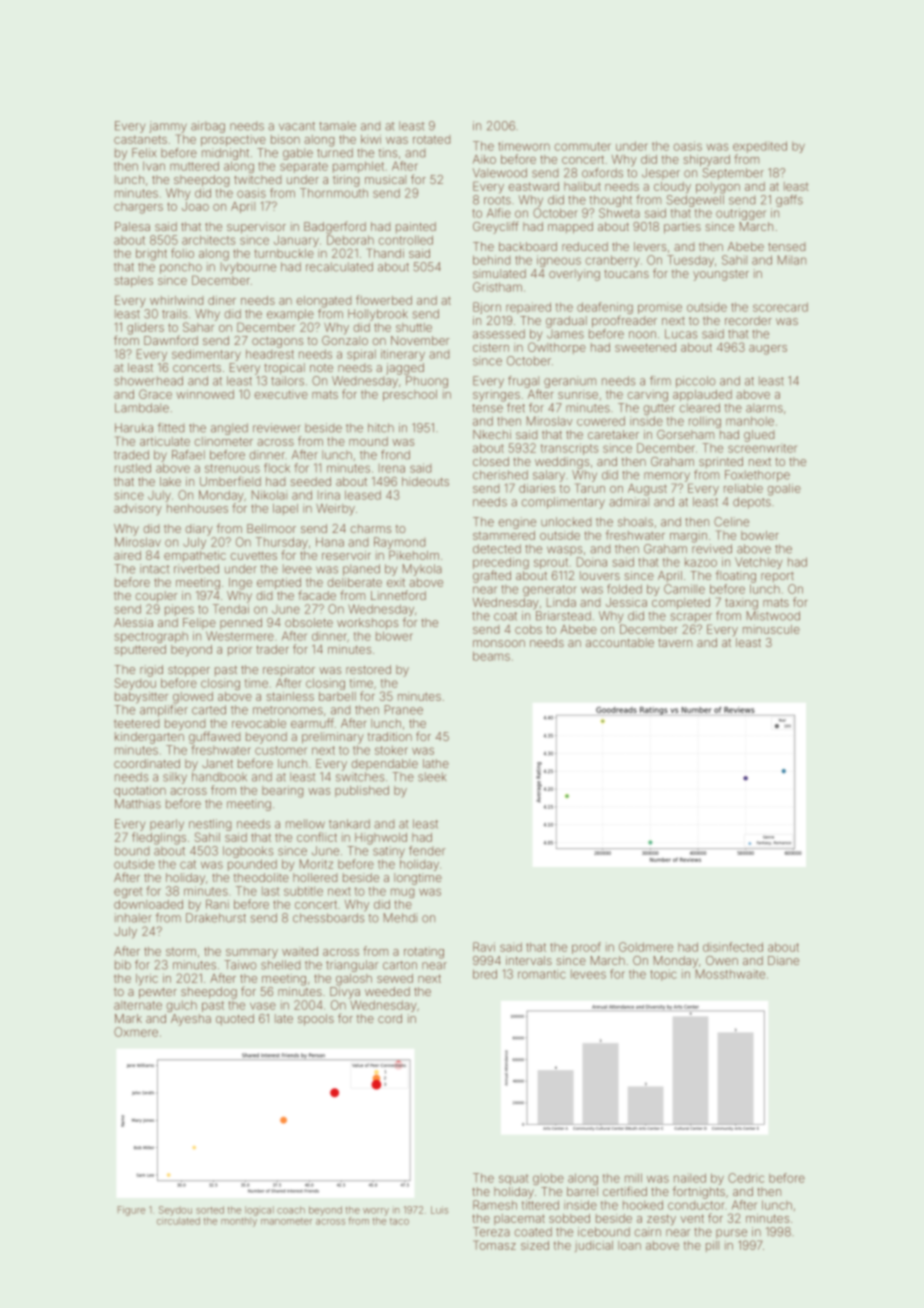  Describe the element at coordinates (760, 147) in the screenshot. I see `expedited` at that location.
